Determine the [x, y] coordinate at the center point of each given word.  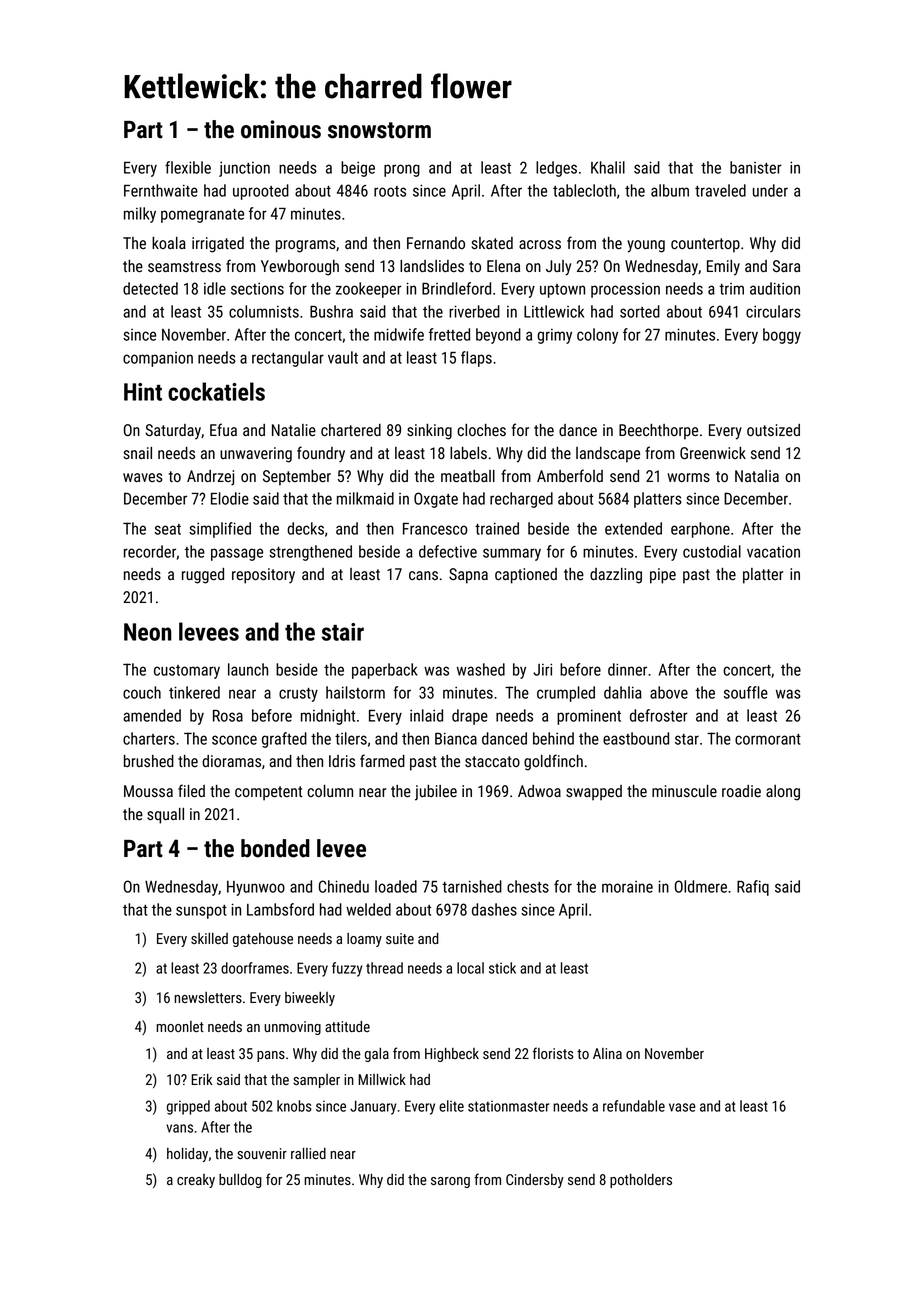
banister [756, 167]
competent [268, 793]
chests [528, 886]
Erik [202, 1079]
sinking [429, 432]
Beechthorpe [658, 432]
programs [306, 246]
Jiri [542, 669]
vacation [773, 552]
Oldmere [701, 886]
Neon [148, 632]
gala [377, 1055]
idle [215, 288]
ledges [556, 169]
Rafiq [753, 888]
